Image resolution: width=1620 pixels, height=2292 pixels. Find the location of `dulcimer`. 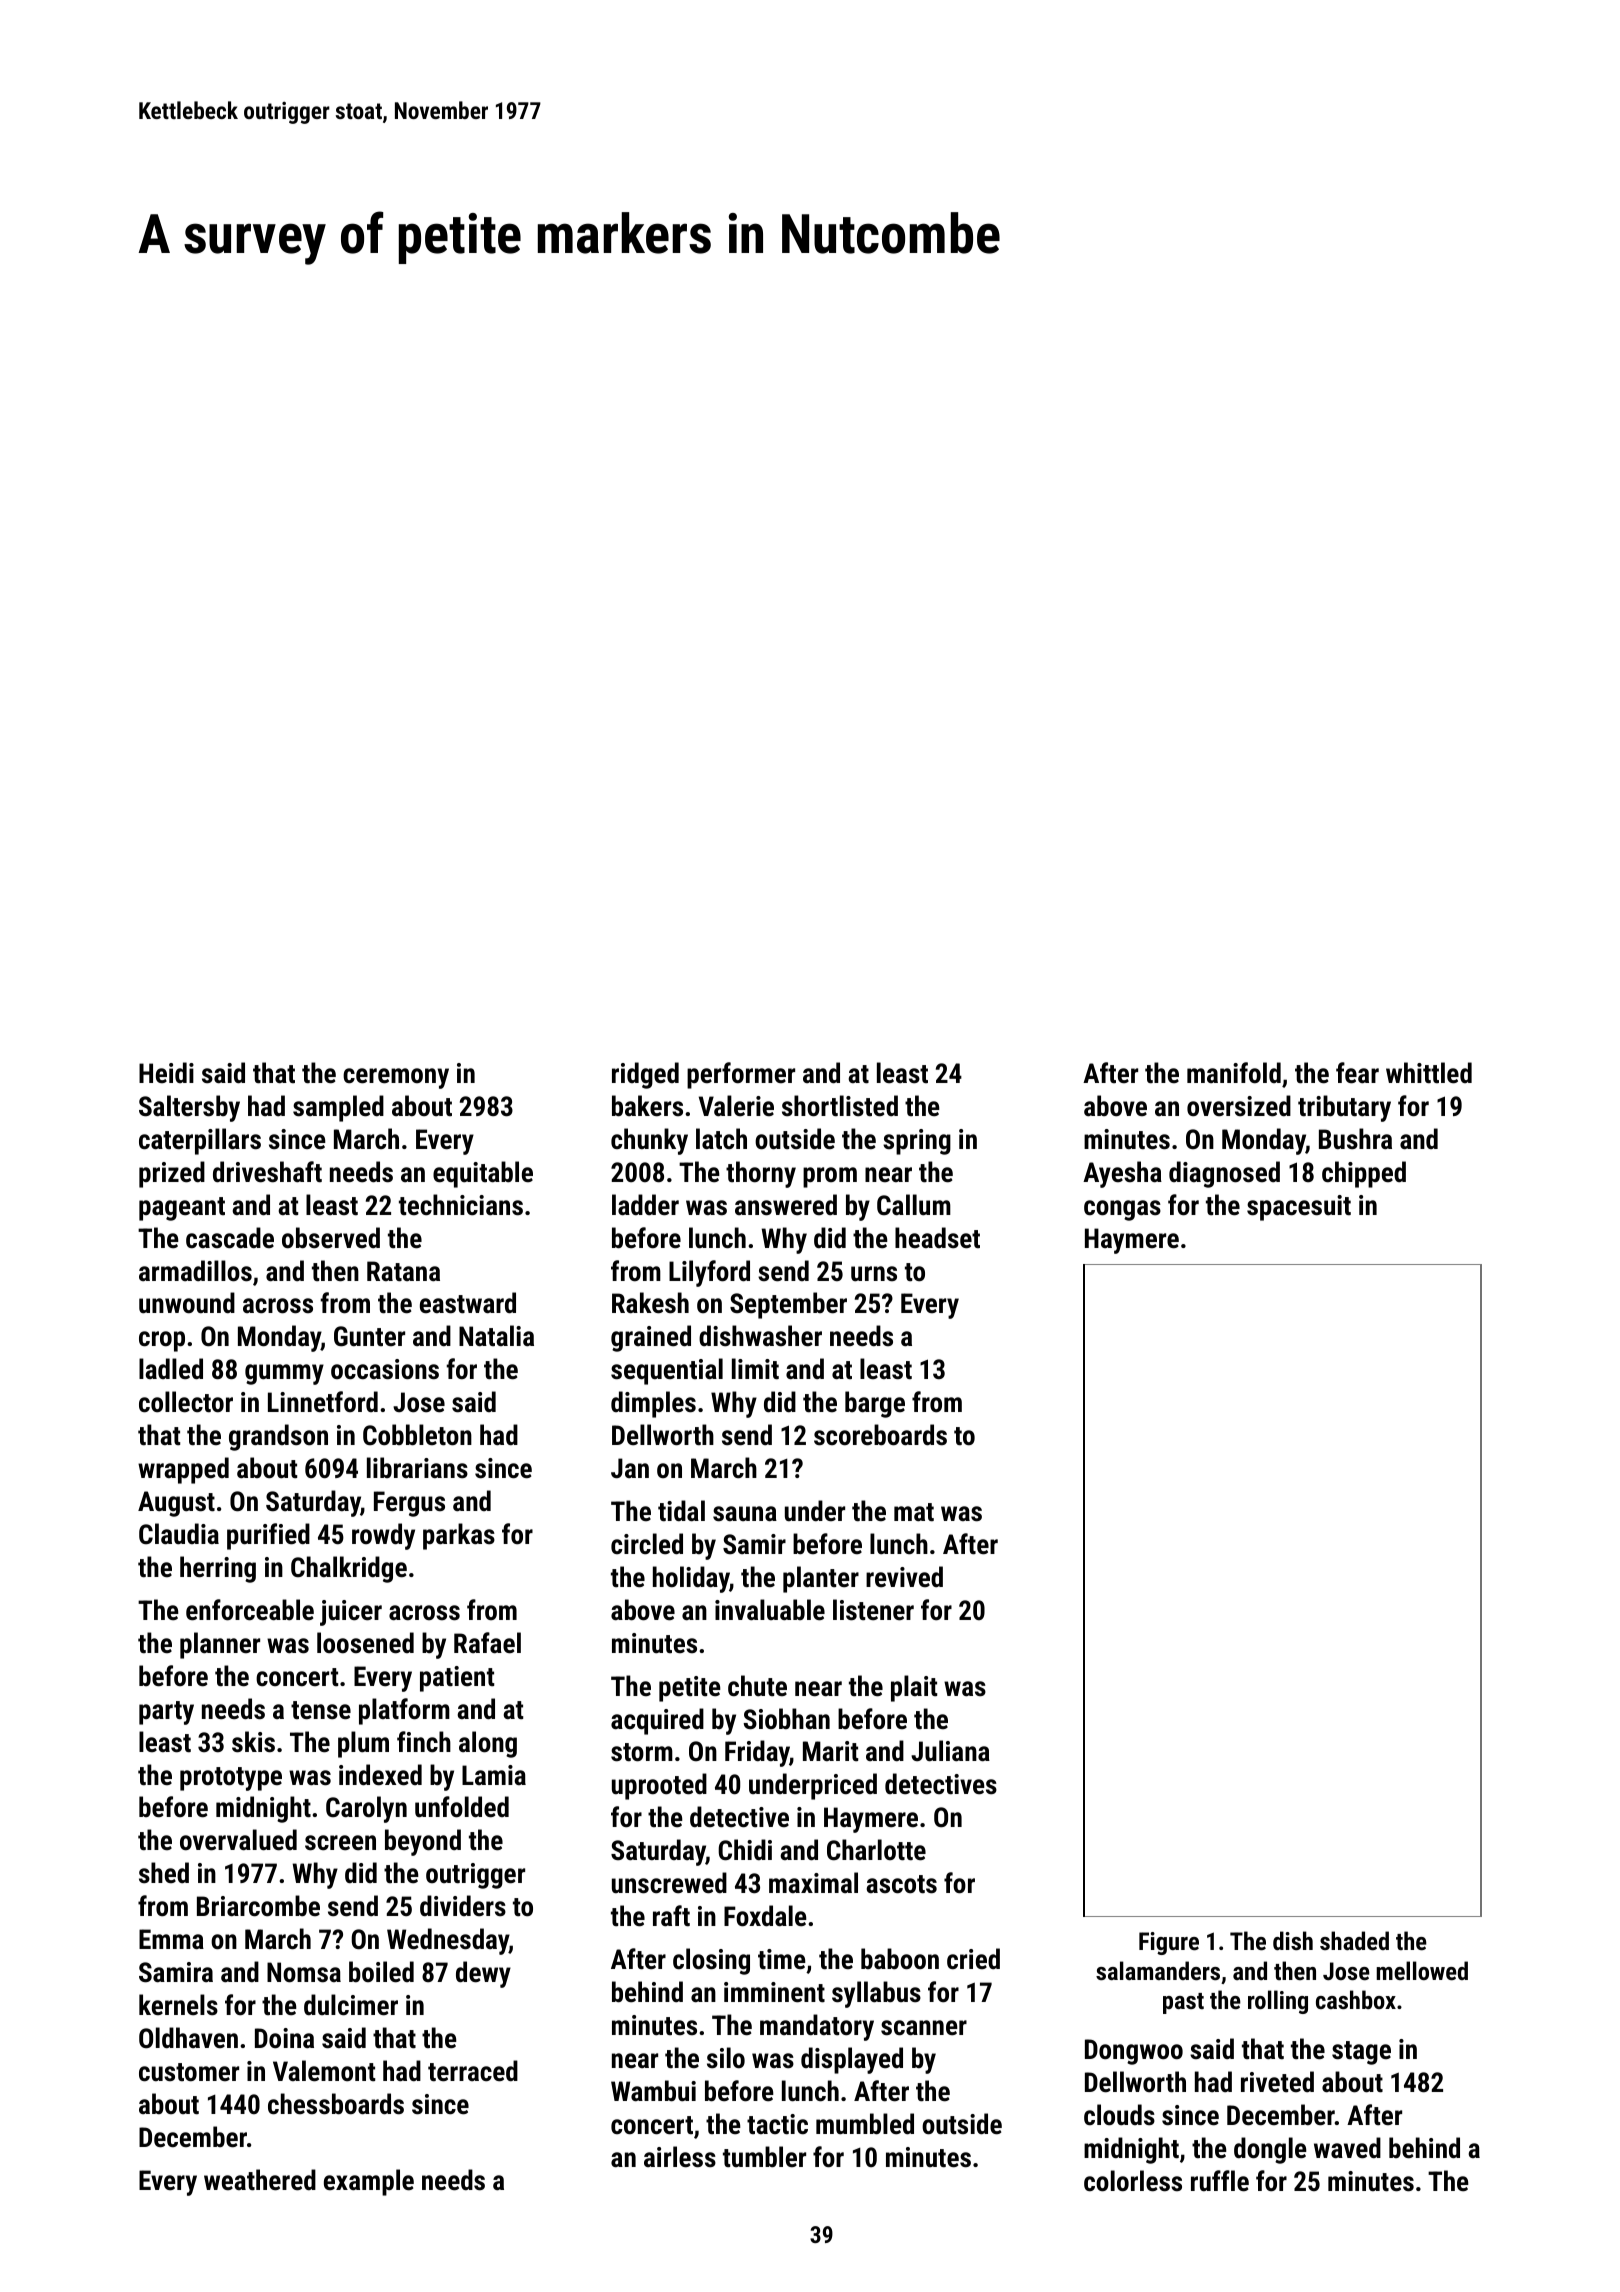

dulcimer is located at coordinates (351, 2005).
